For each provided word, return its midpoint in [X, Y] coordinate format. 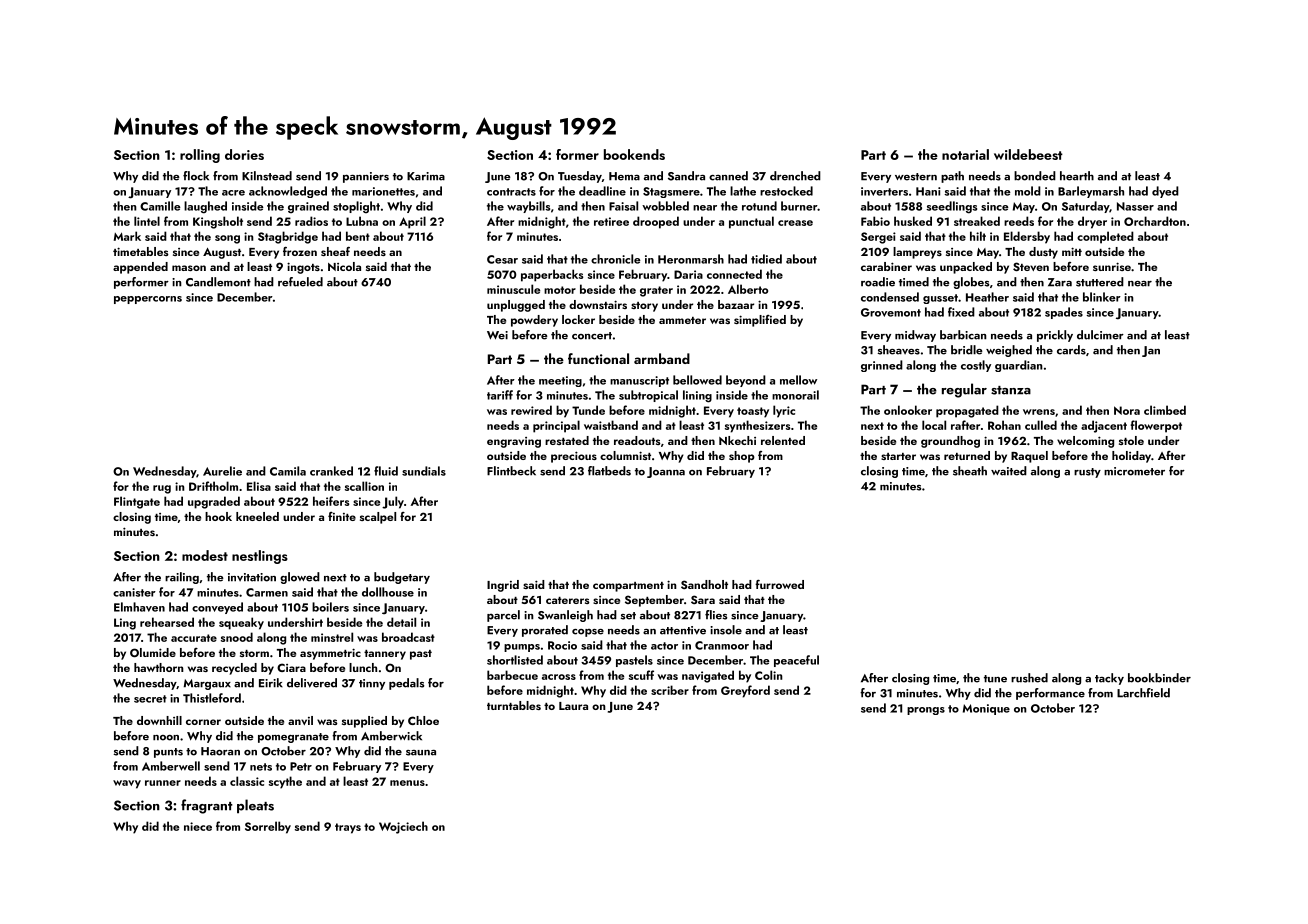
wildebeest [1028, 154]
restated [567, 440]
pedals [406, 684]
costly [976, 366]
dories [244, 154]
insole [726, 630]
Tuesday [580, 177]
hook [218, 516]
